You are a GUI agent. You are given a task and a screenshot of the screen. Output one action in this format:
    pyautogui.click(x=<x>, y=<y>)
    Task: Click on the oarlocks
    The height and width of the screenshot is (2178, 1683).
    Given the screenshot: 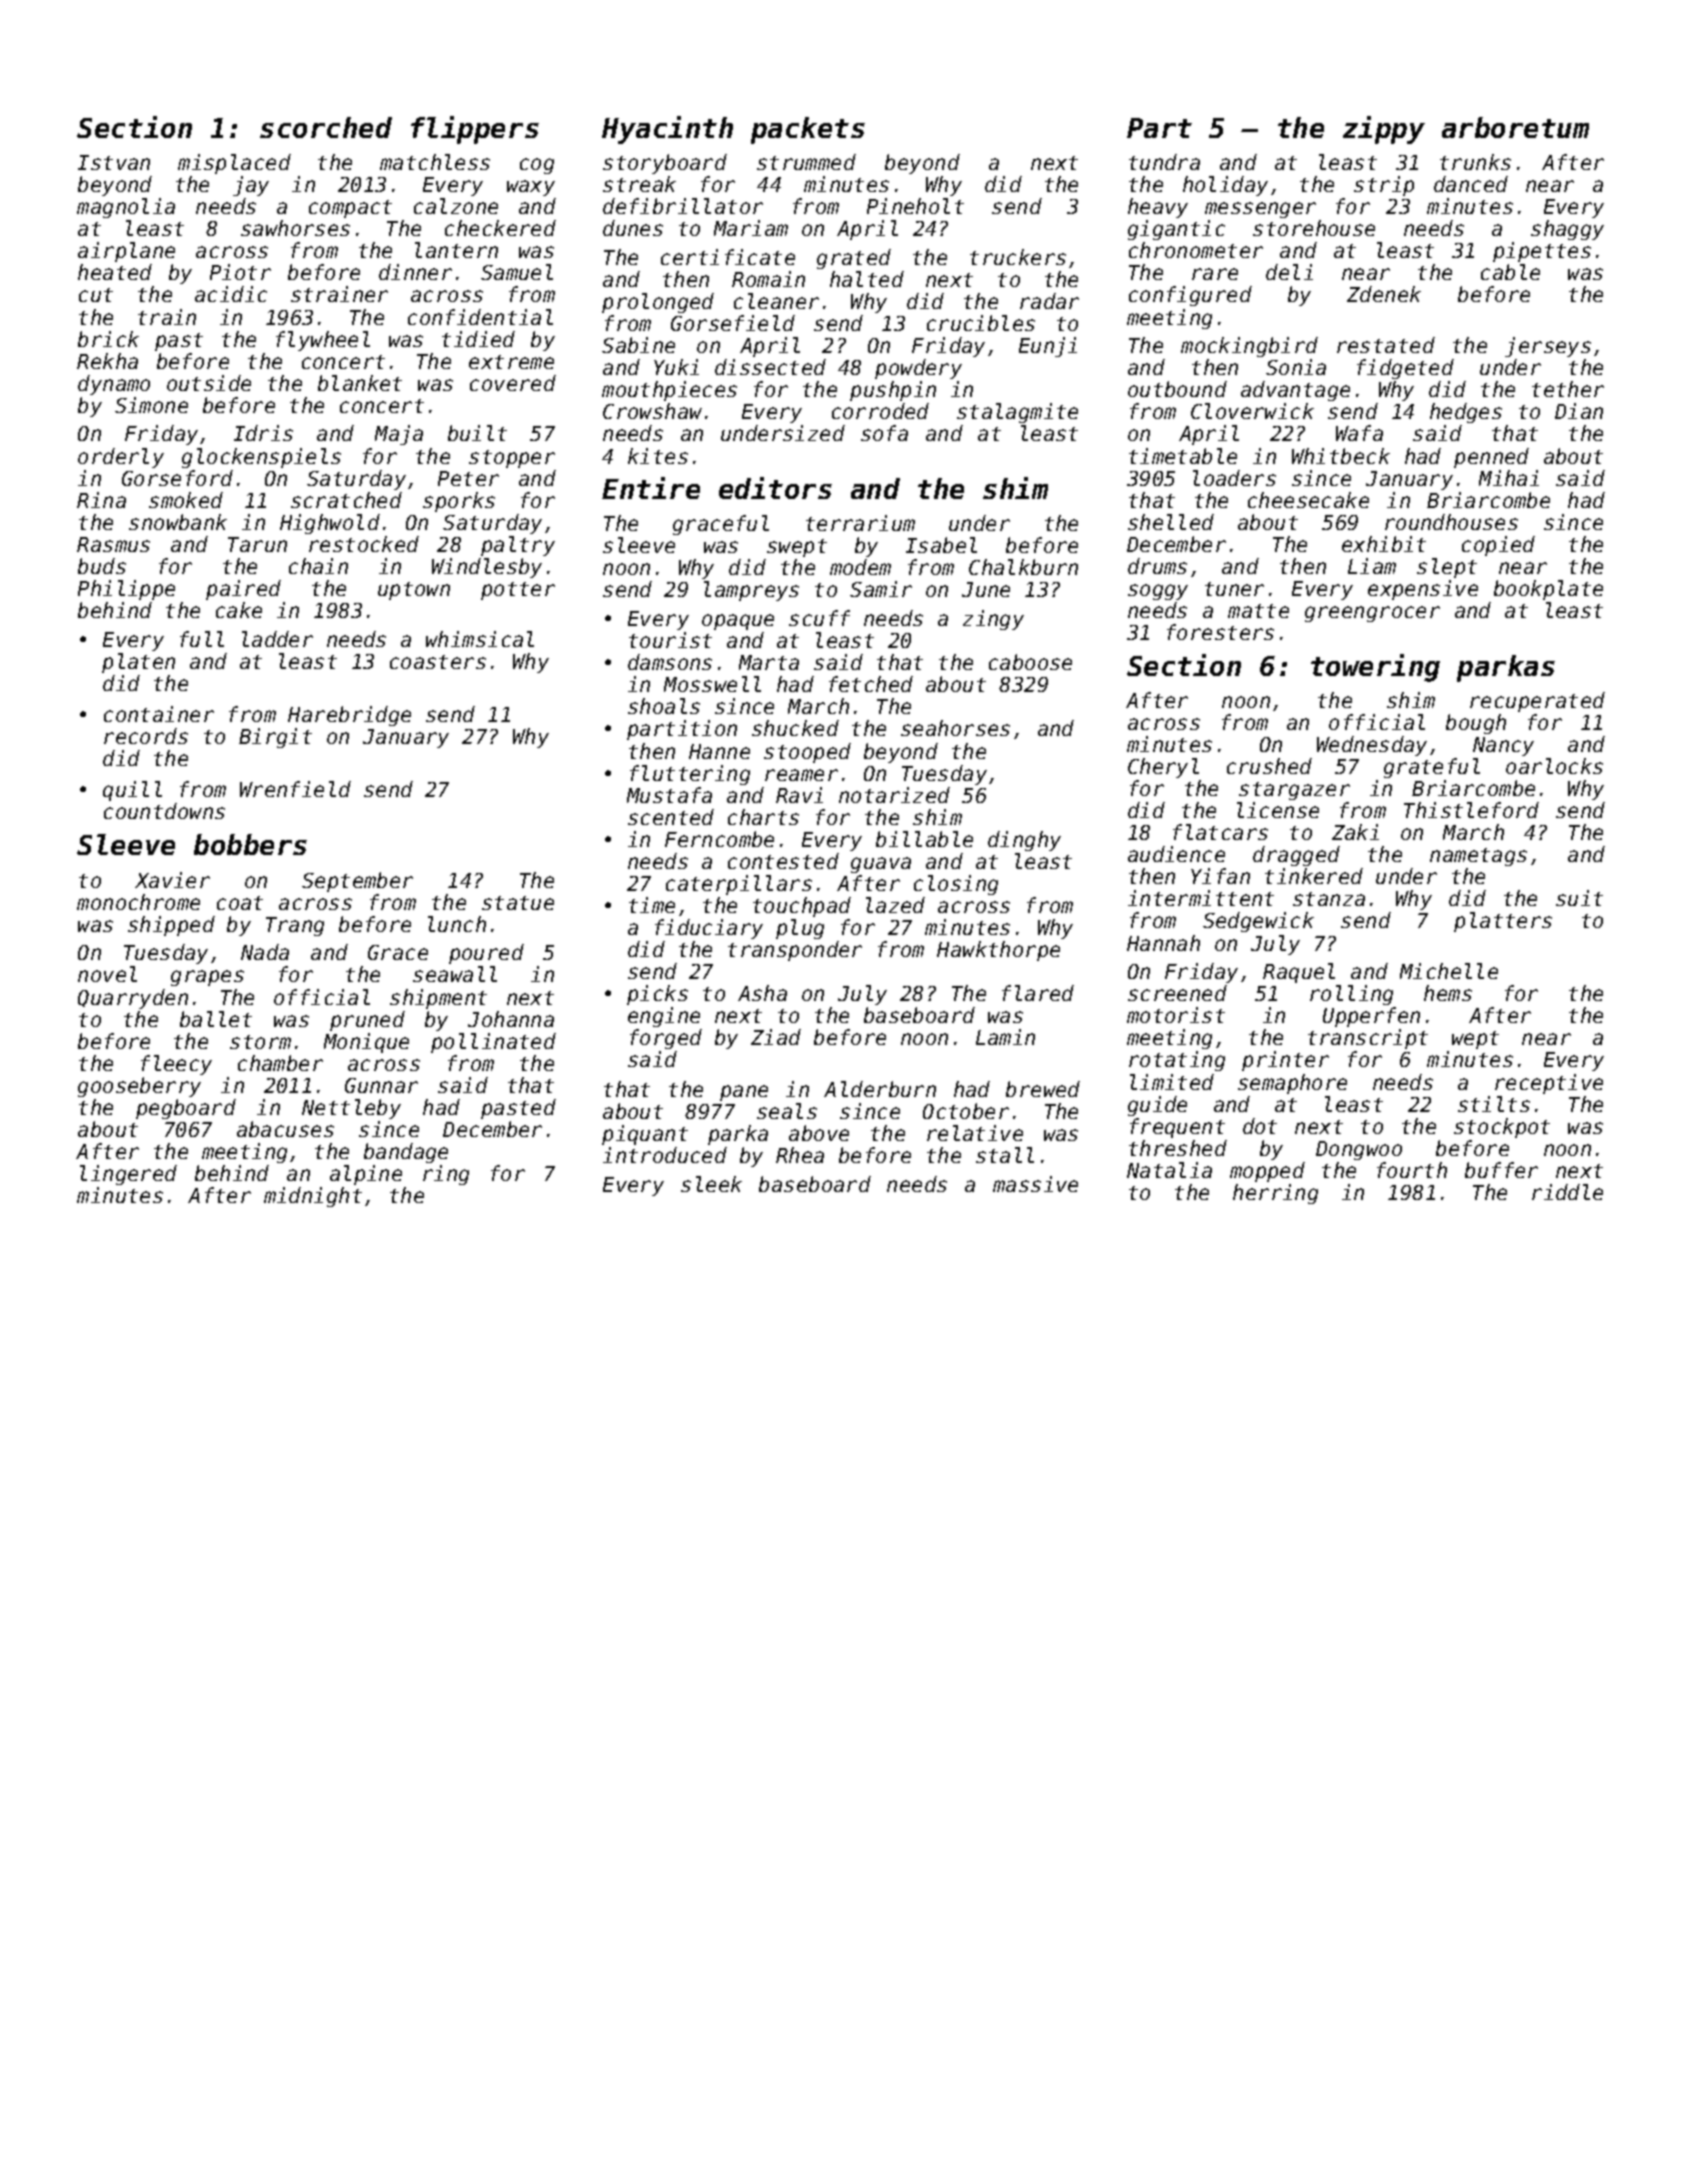 What is the action you would take?
    pyautogui.click(x=1554, y=766)
